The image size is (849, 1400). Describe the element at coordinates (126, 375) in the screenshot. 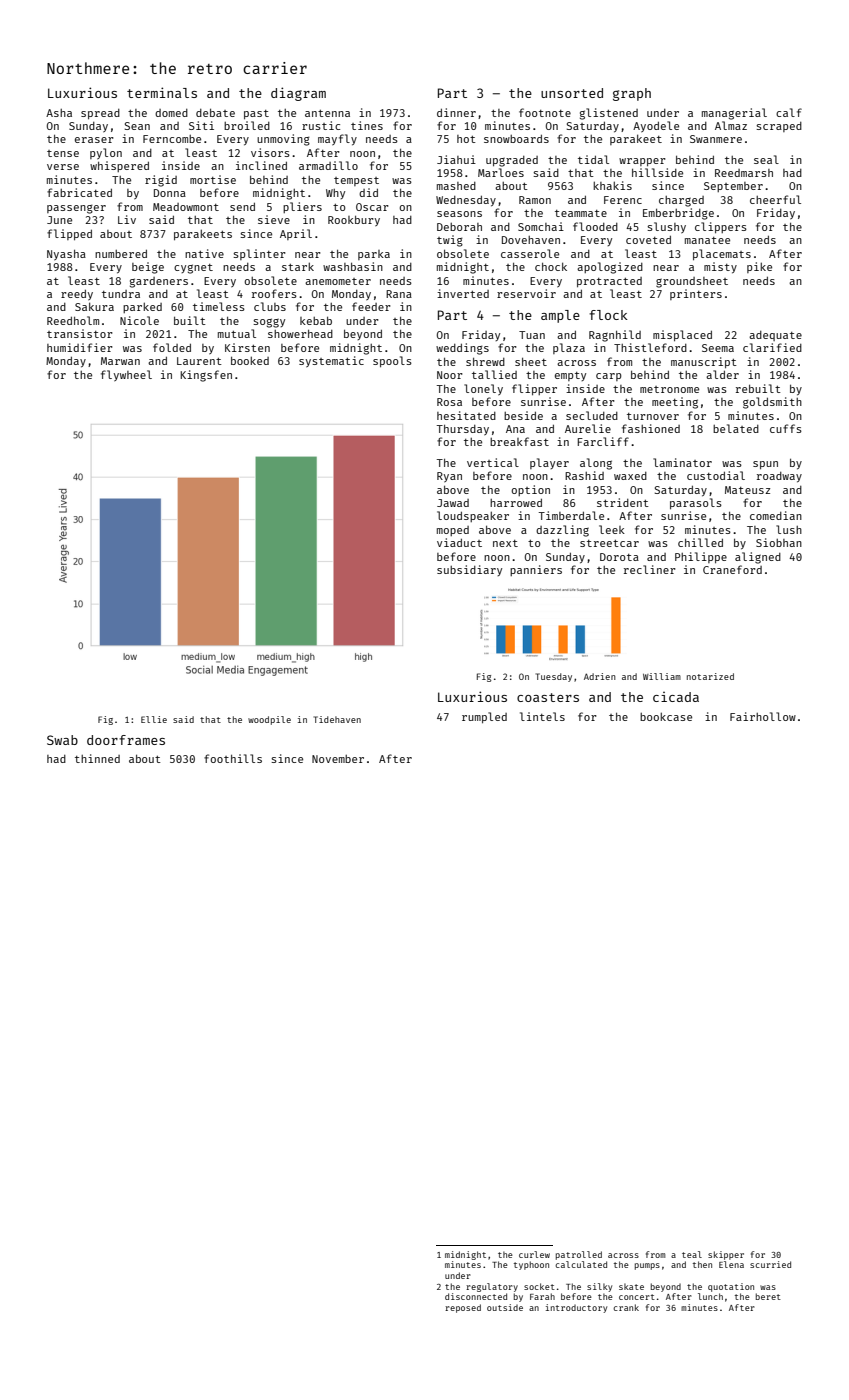

I see `flywheel` at that location.
